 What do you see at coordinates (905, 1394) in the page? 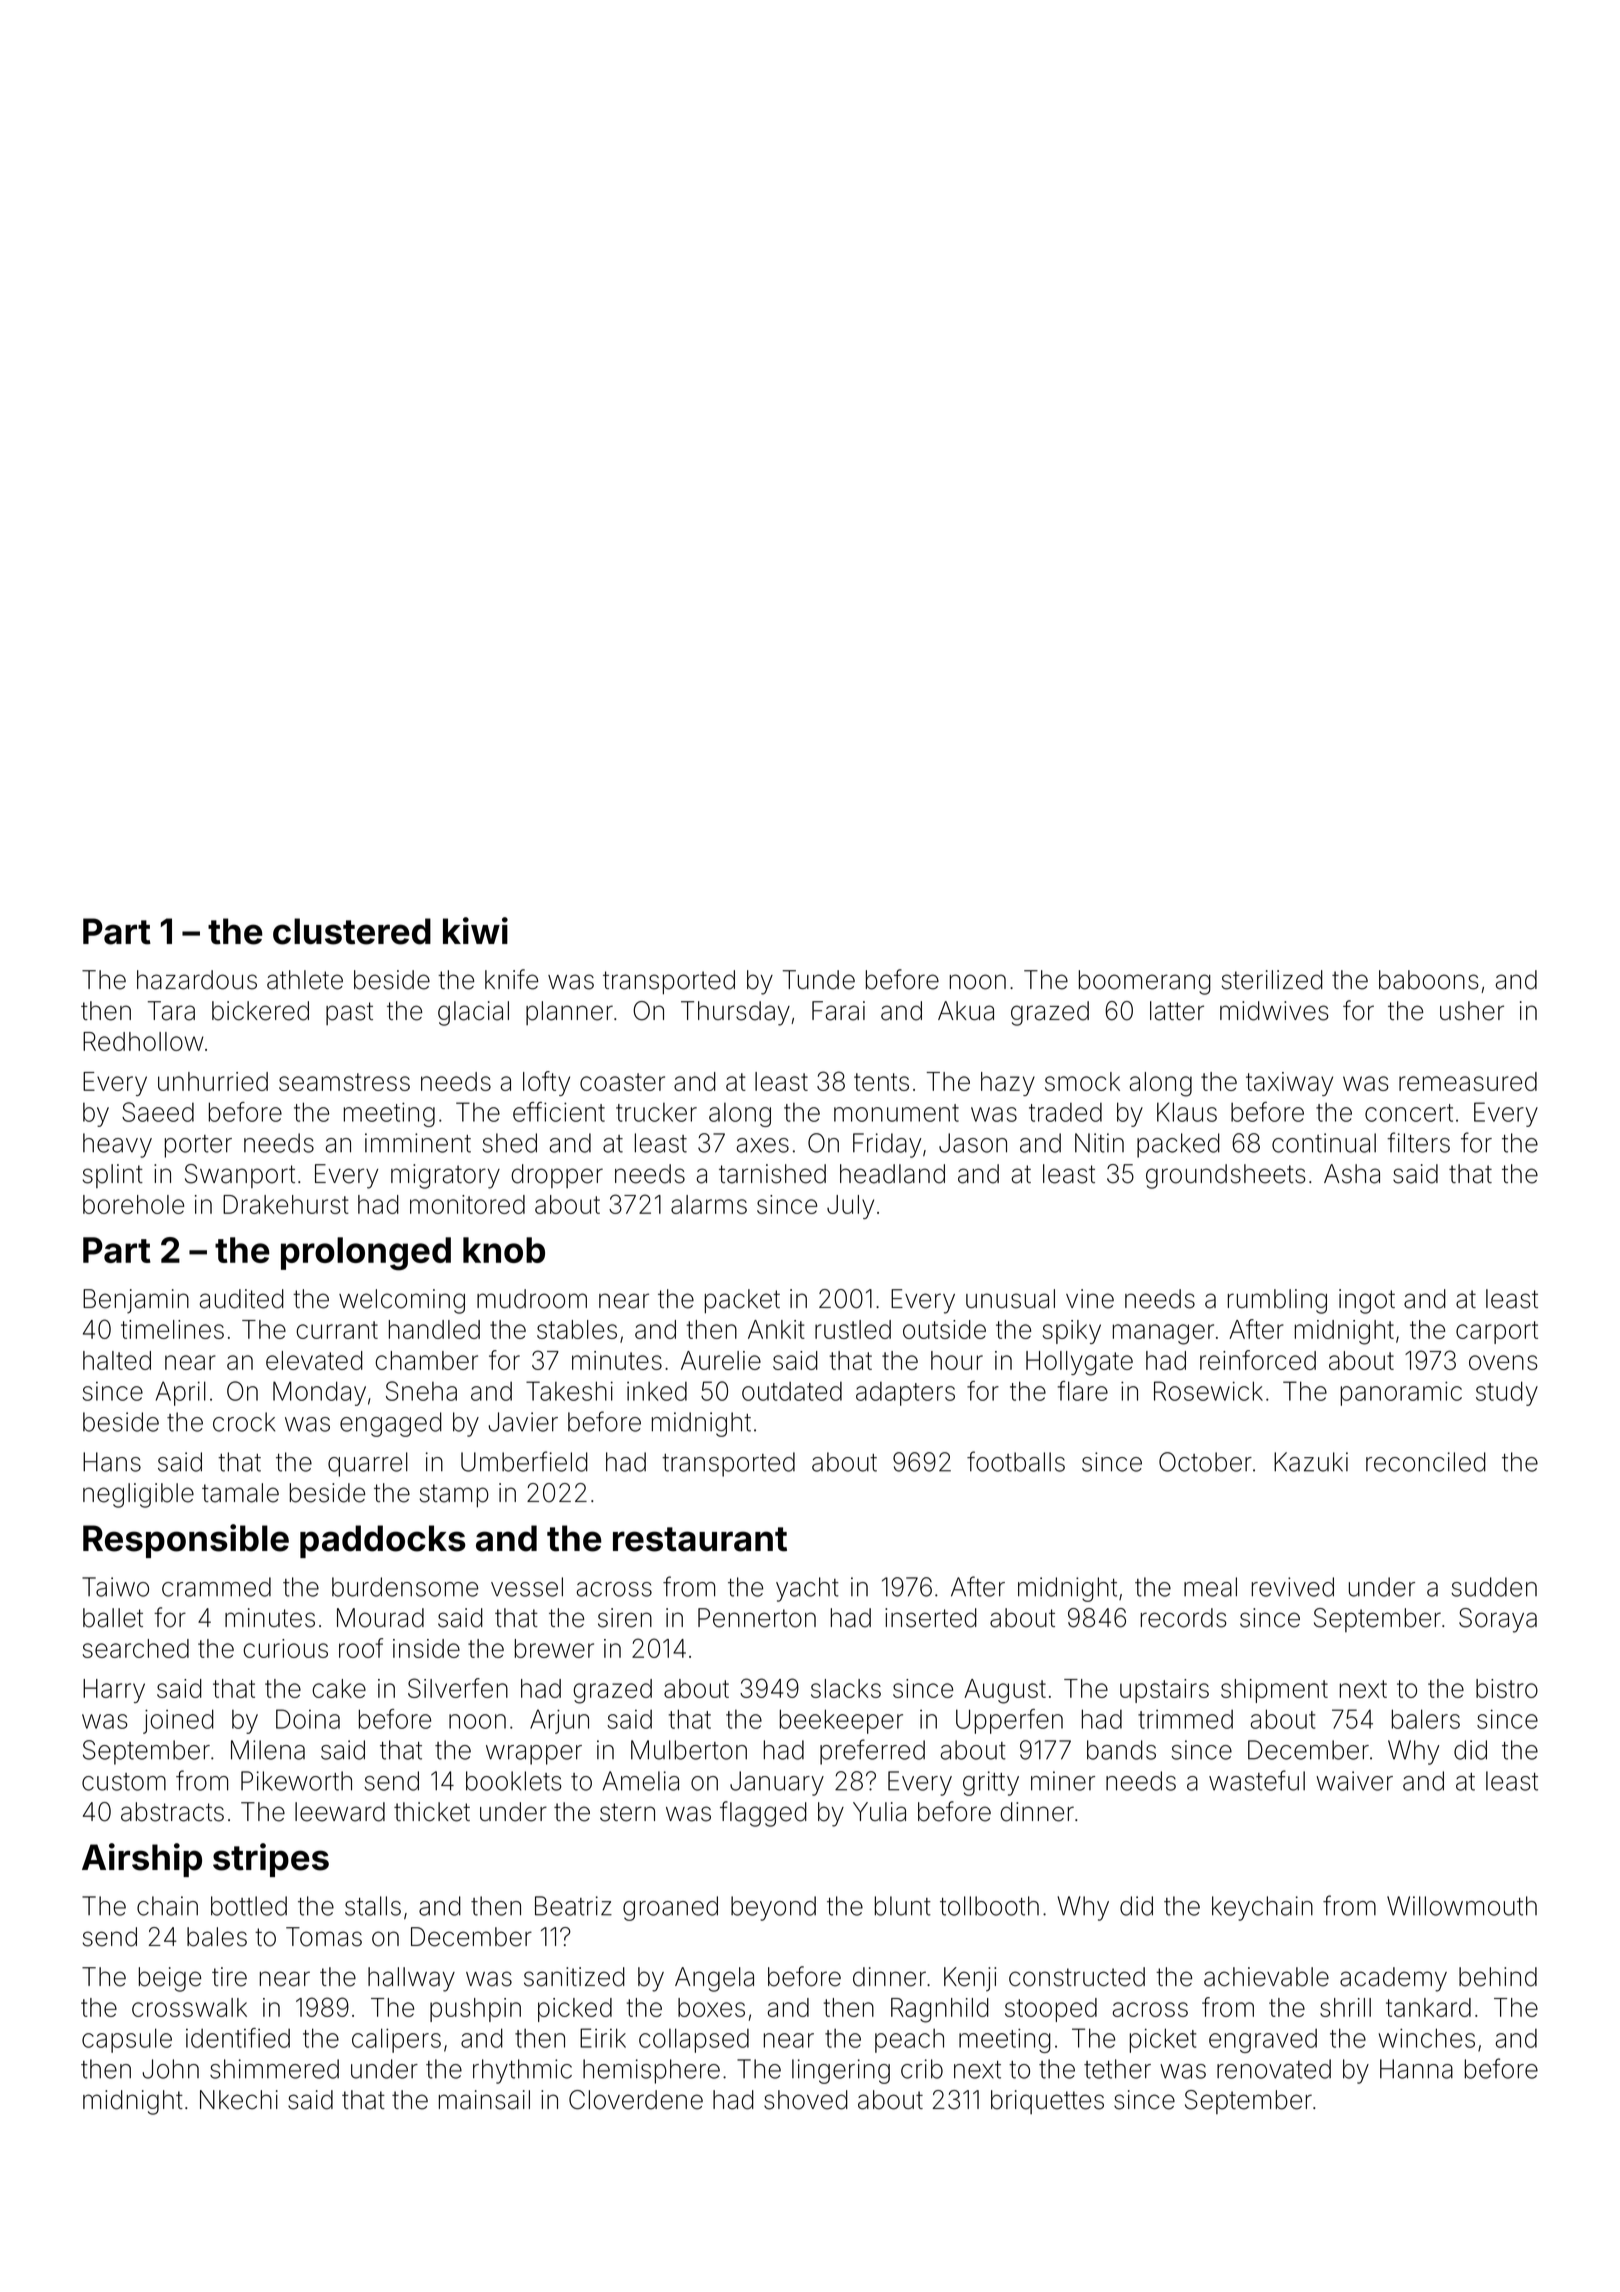
I see `adapters` at bounding box center [905, 1394].
